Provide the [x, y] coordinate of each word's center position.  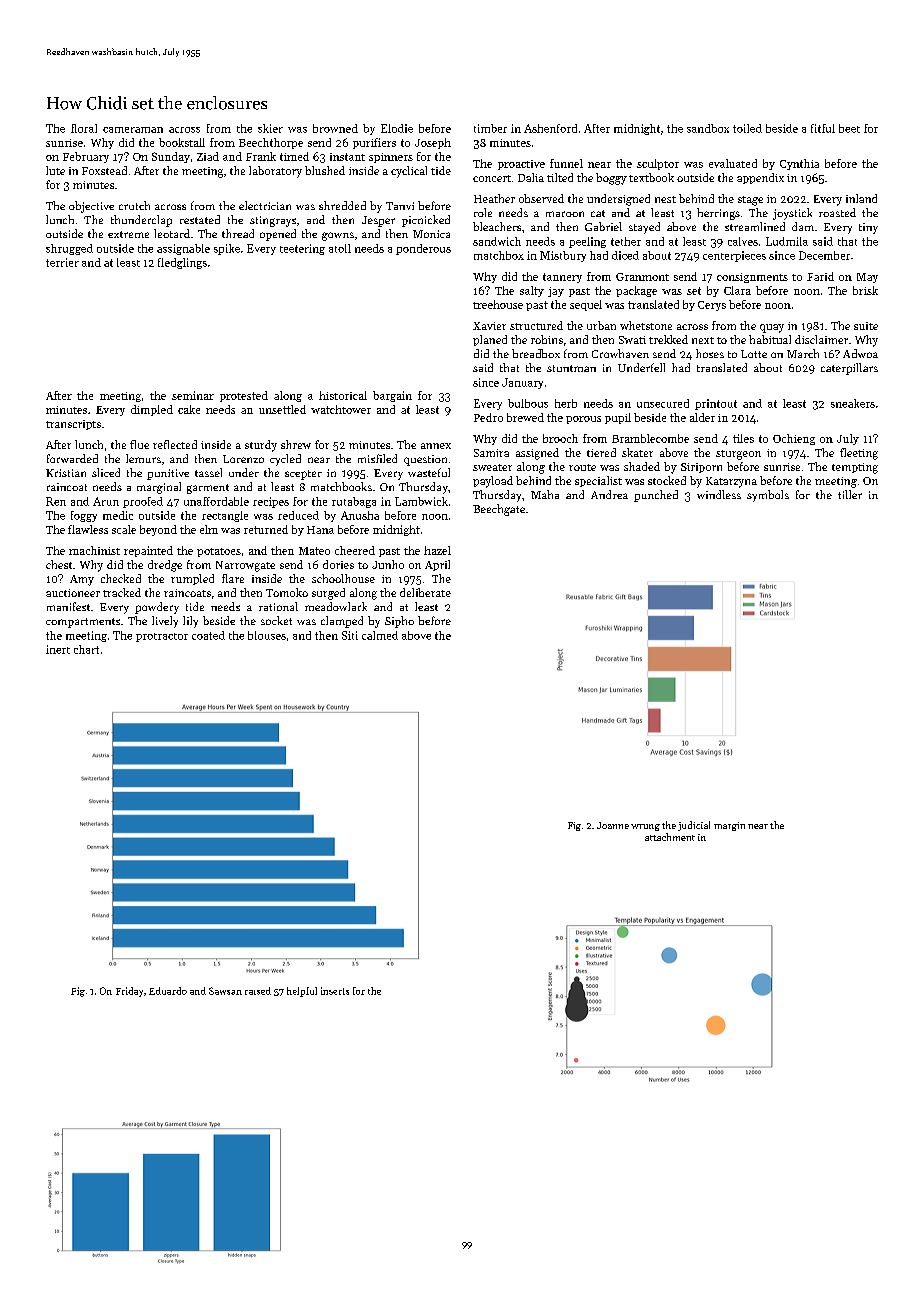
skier [270, 128]
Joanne [613, 825]
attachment [670, 837]
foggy [84, 516]
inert [58, 649]
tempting [855, 468]
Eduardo [168, 991]
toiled [747, 128]
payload [493, 482]
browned [335, 128]
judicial [694, 826]
